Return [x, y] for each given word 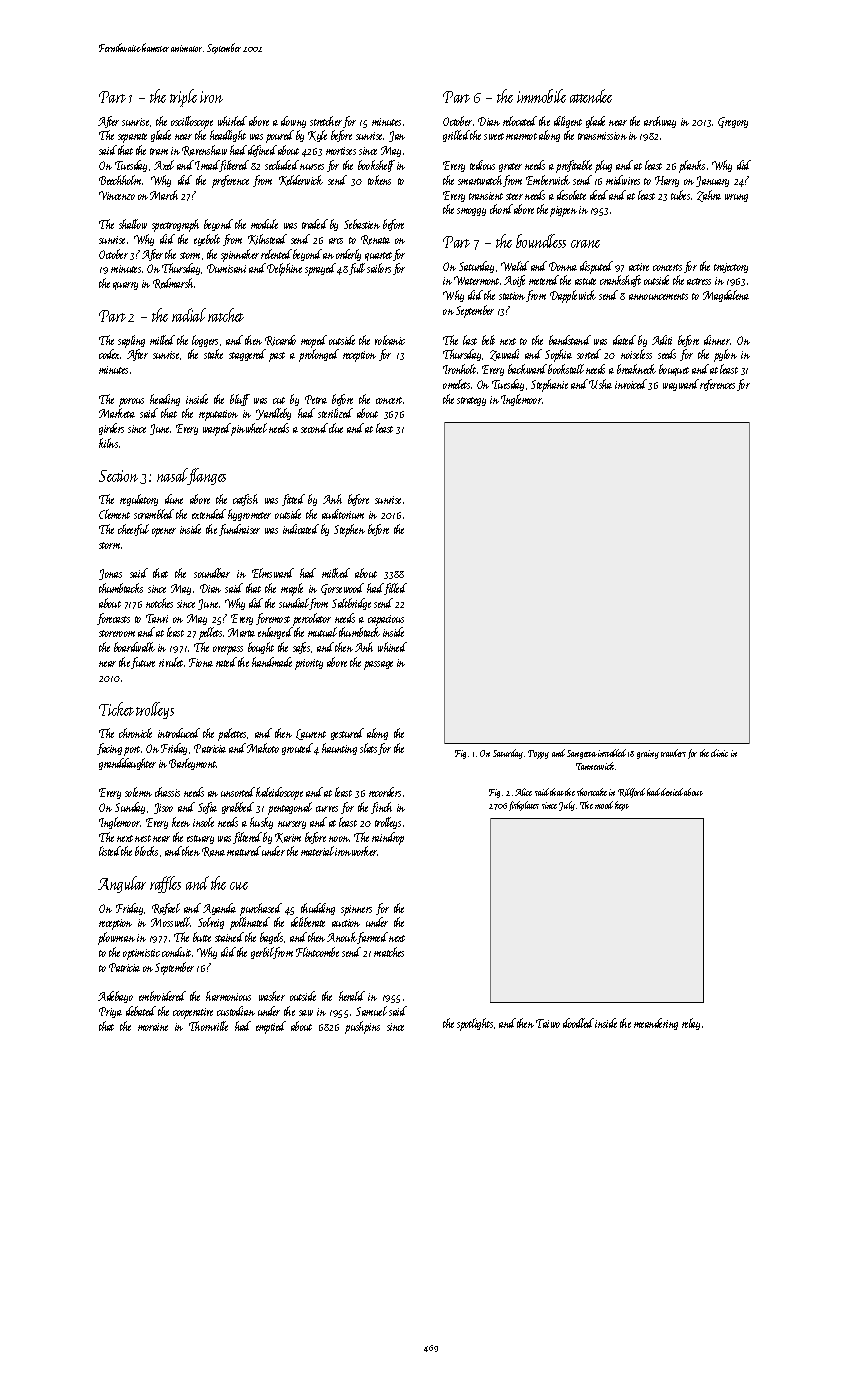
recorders [385, 792]
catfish [245, 500]
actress [699, 281]
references [717, 385]
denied [672, 792]
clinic [719, 753]
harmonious [228, 996]
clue [336, 428]
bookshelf [376, 166]
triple [183, 98]
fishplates [524, 806]
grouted [297, 749]
